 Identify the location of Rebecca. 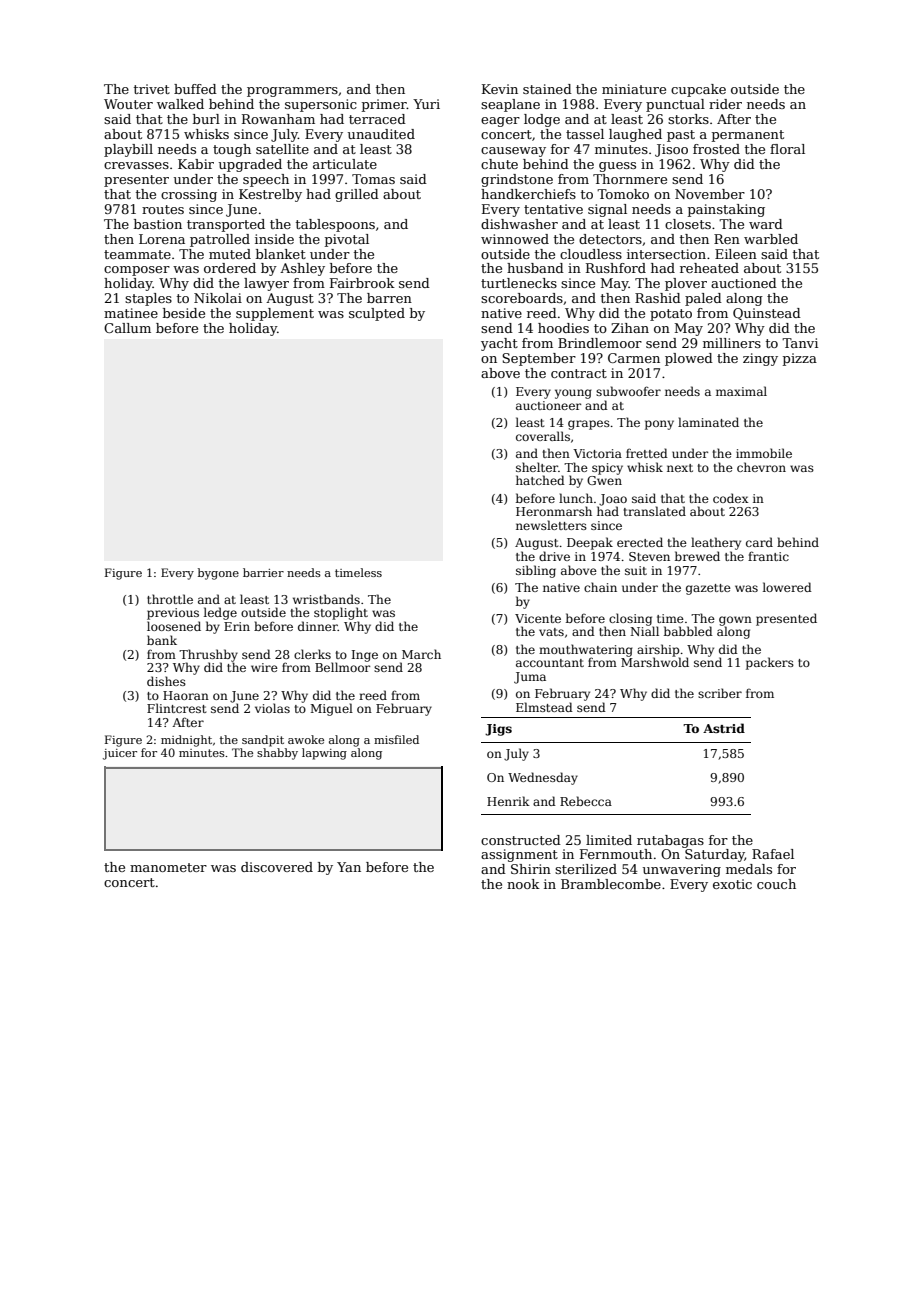
(586, 801).
